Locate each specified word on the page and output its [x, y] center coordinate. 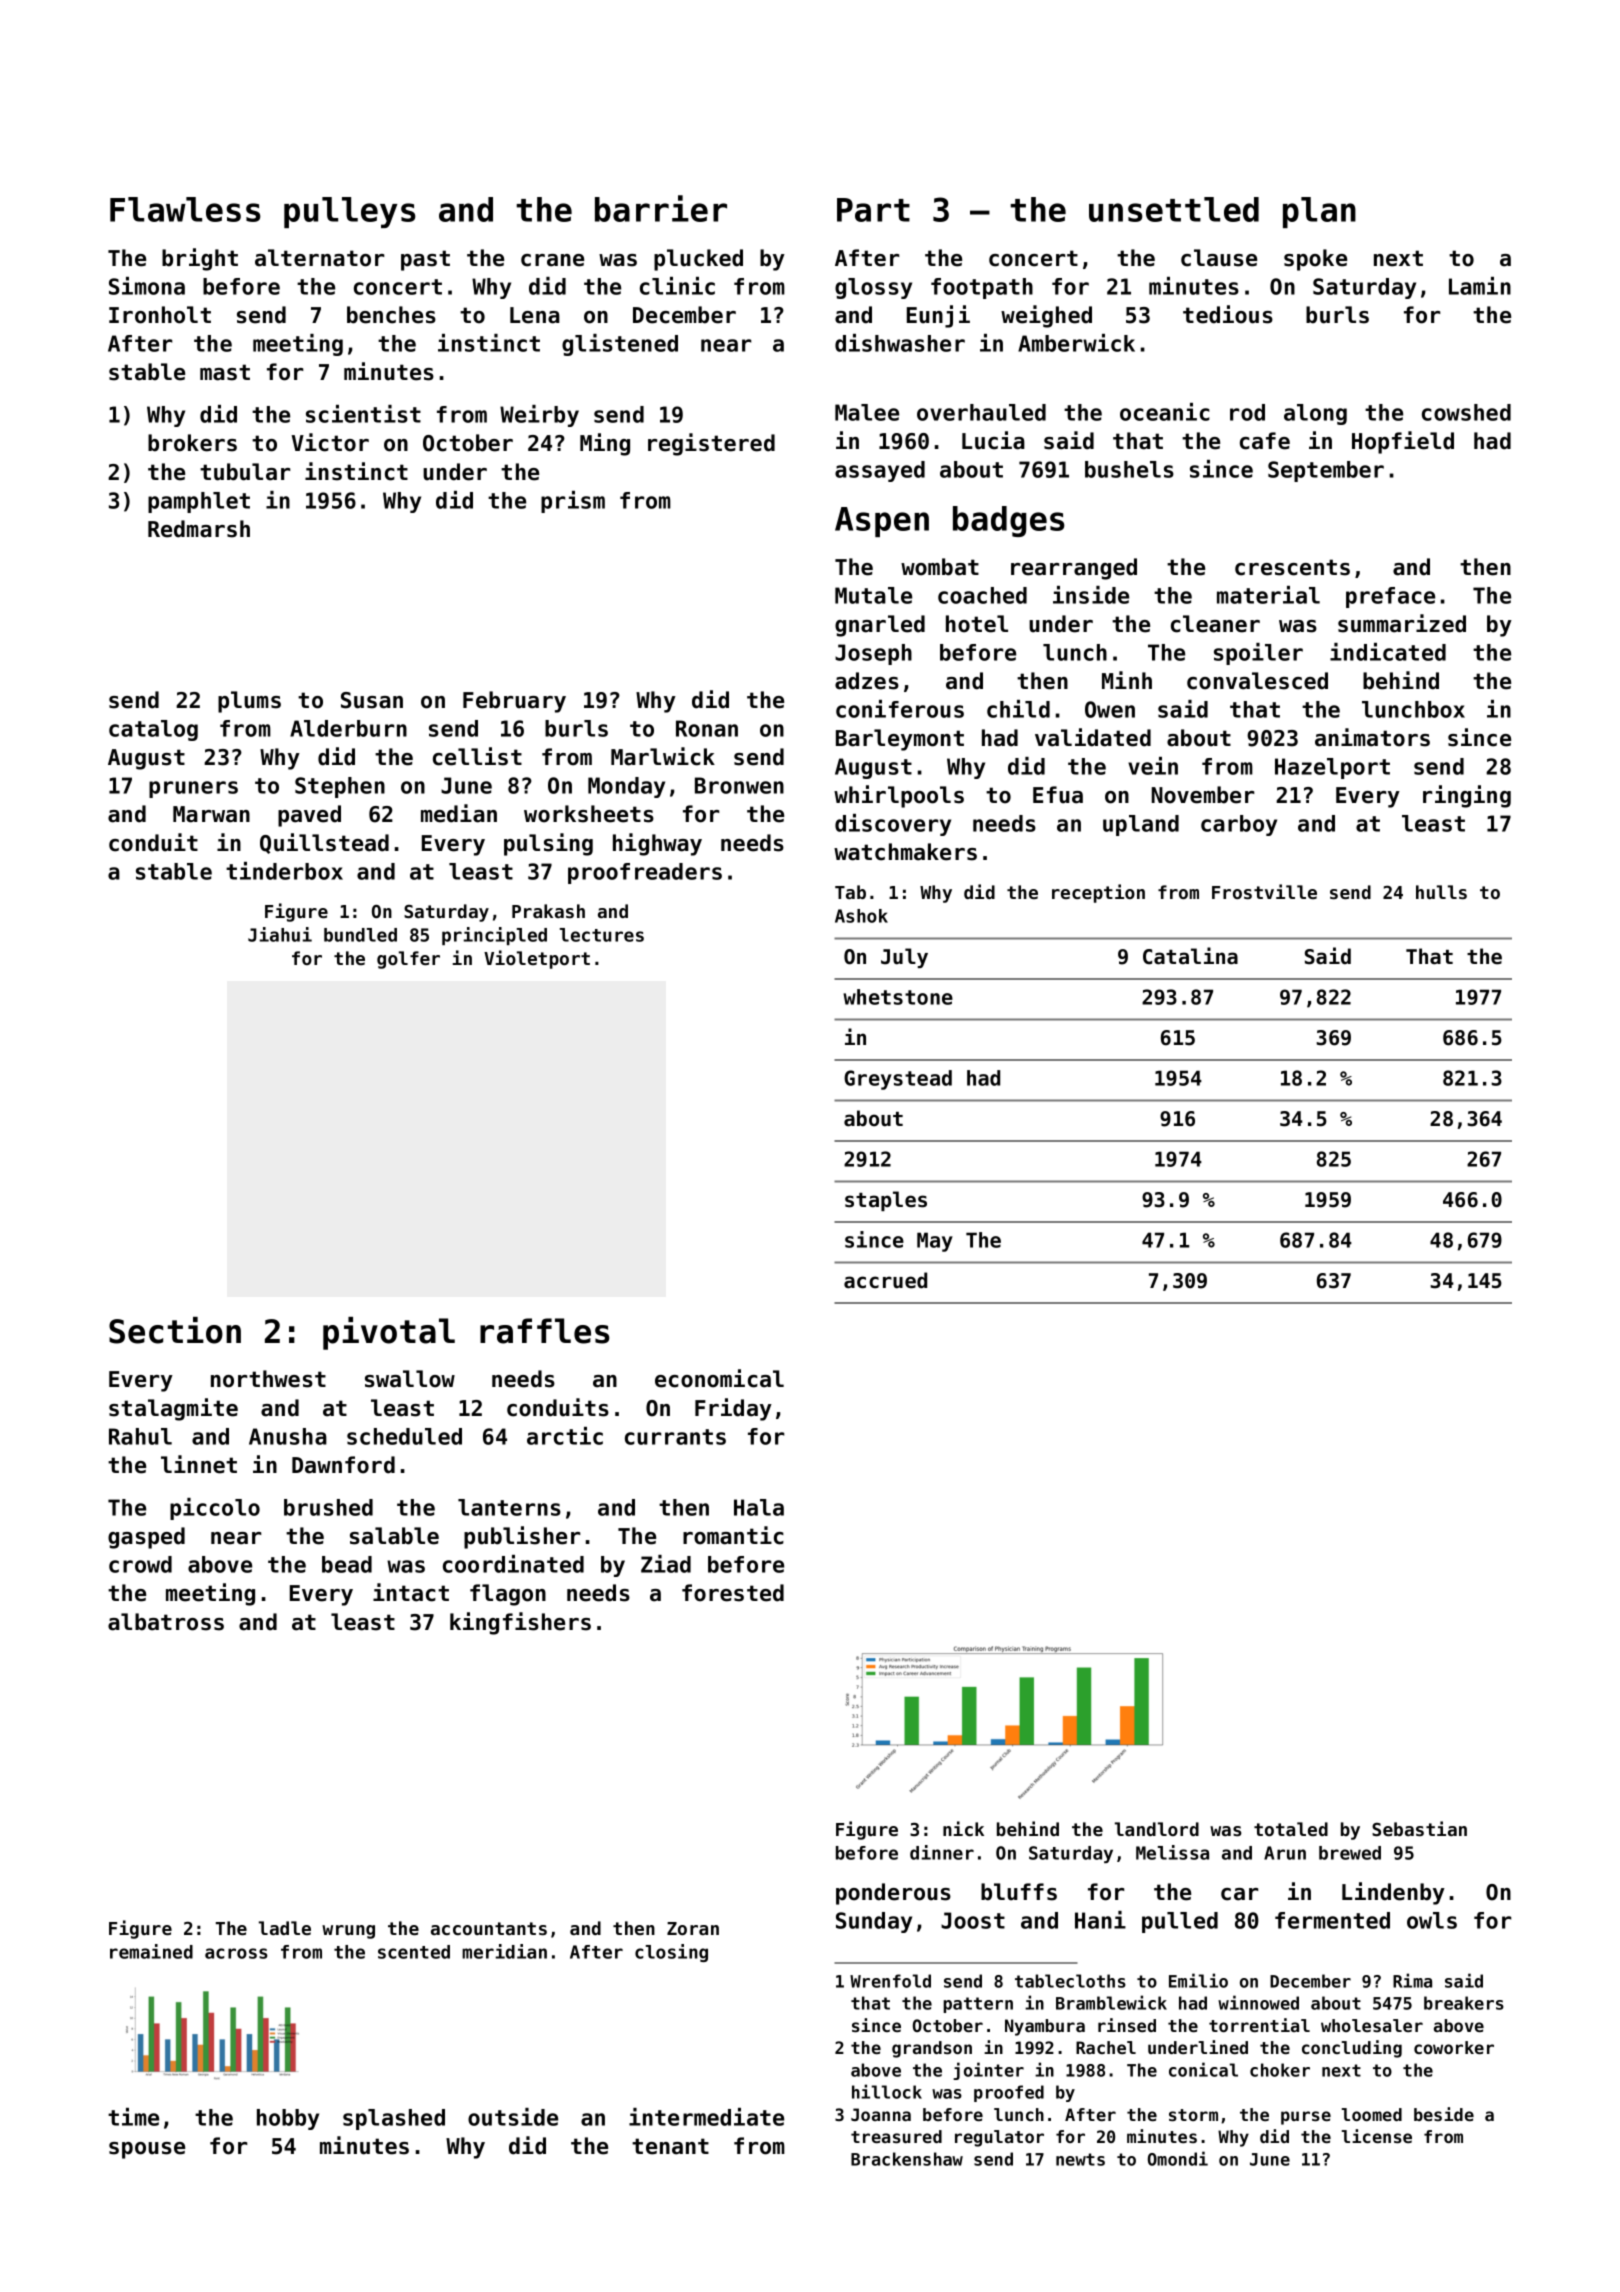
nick [963, 1828]
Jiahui [280, 934]
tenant [670, 2146]
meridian [504, 1951]
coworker [1454, 2047]
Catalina [1190, 956]
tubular [245, 472]
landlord [1157, 1829]
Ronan [707, 728]
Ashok [861, 916]
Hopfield [1403, 442]
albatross [166, 1622]
